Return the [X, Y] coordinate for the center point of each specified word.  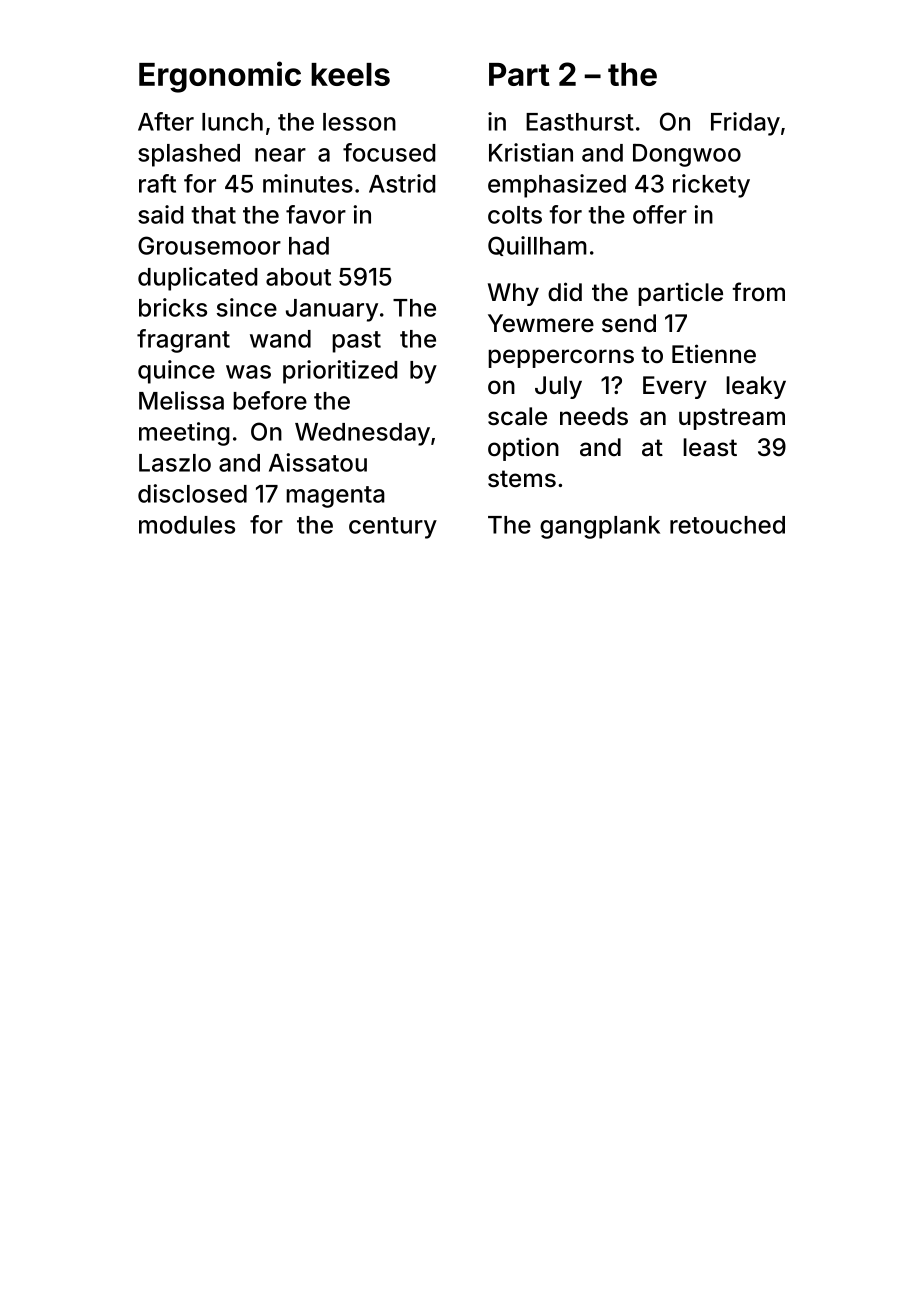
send [629, 323]
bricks [173, 307]
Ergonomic [220, 77]
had [309, 246]
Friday [745, 124]
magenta [335, 497]
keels [350, 74]
